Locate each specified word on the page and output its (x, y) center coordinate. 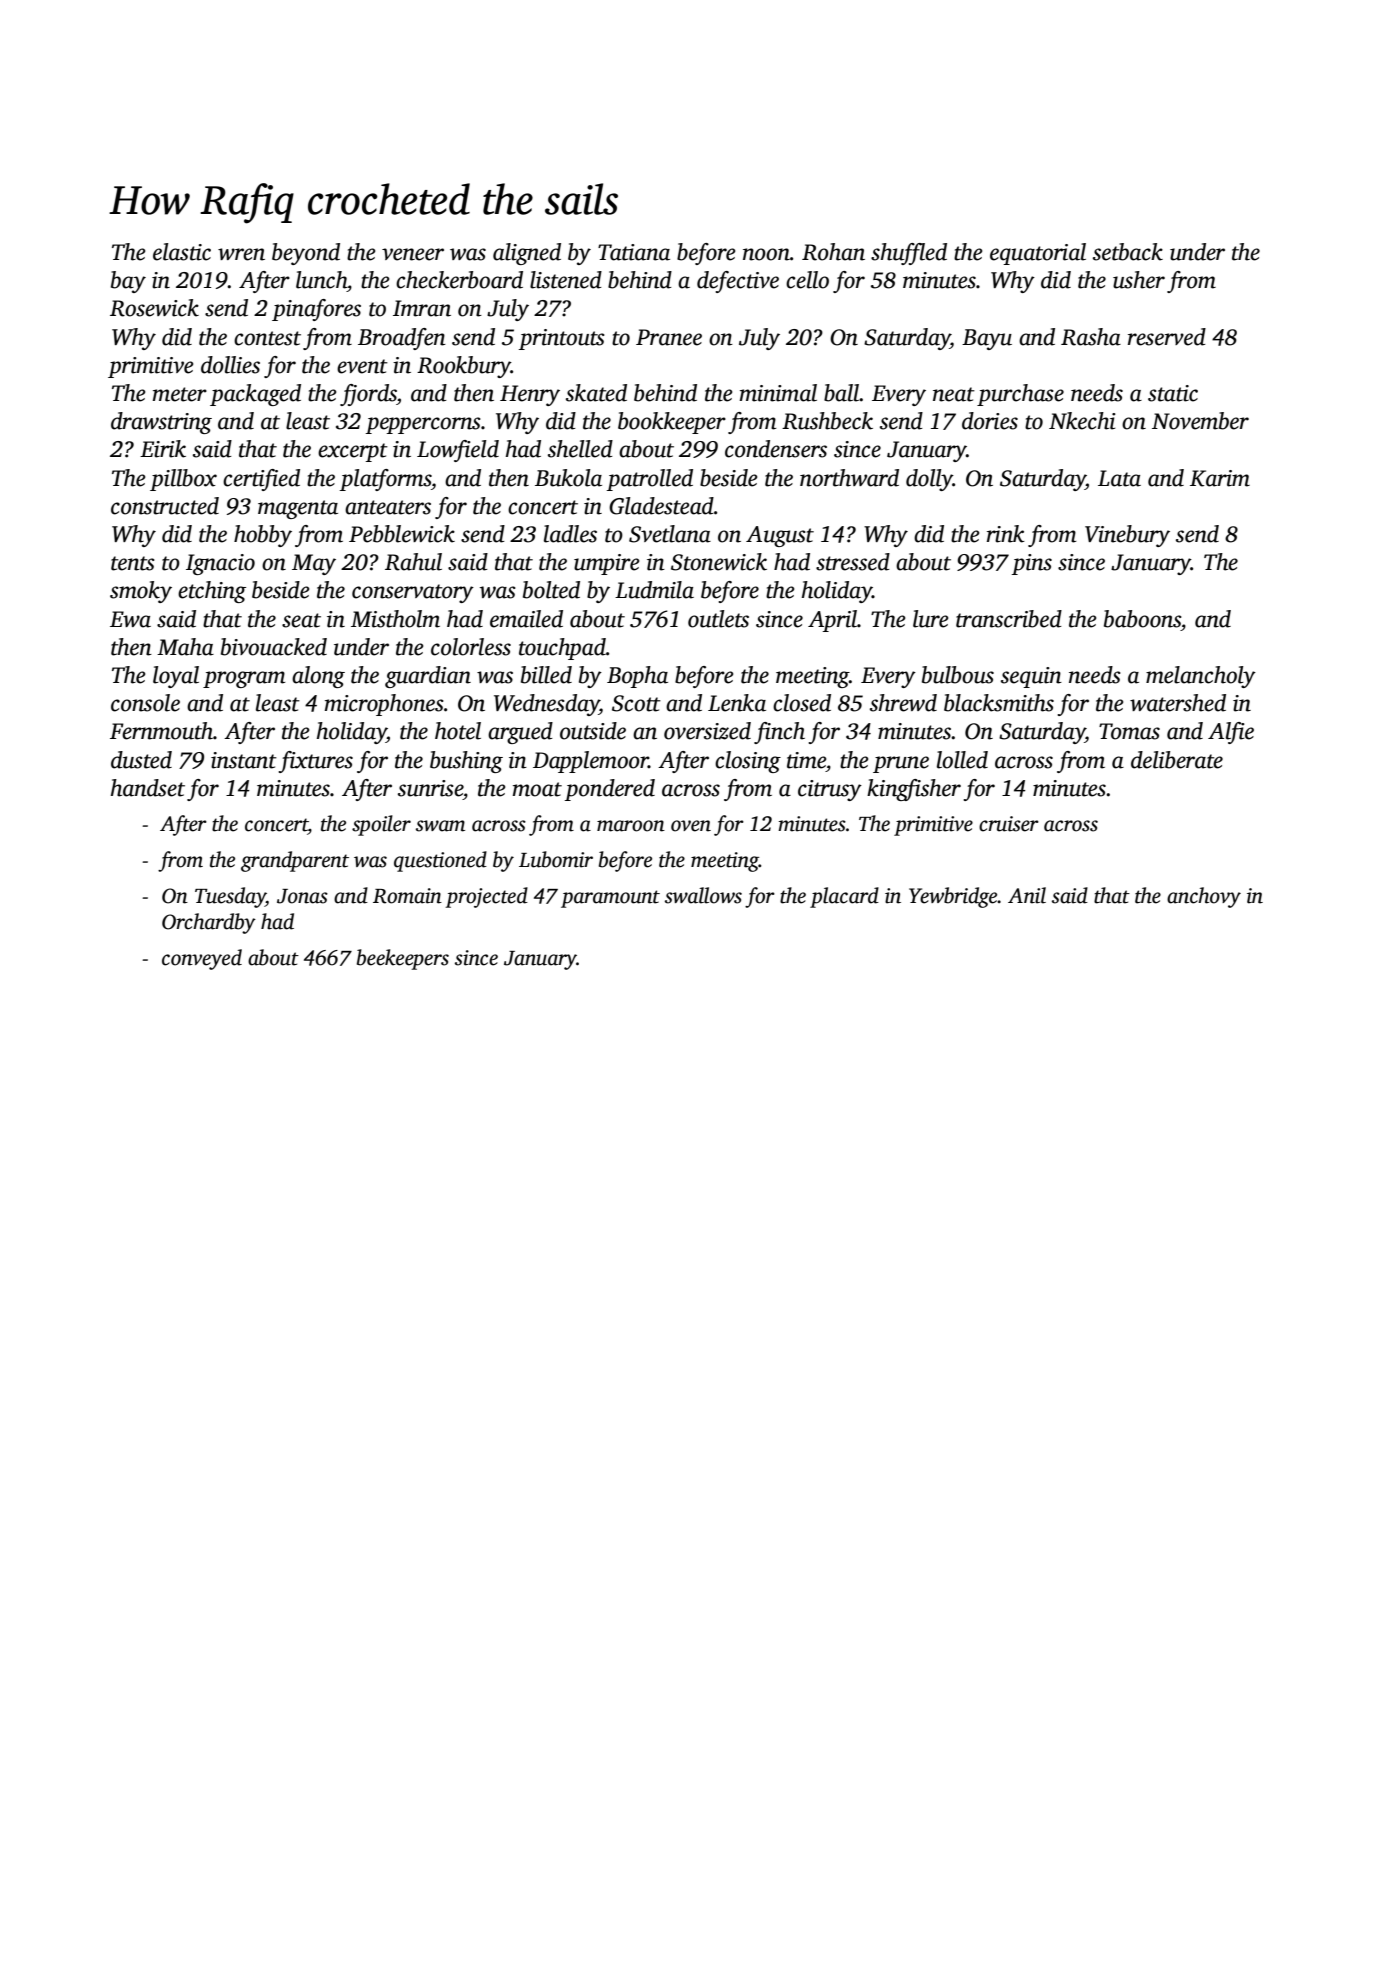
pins (1032, 564)
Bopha (637, 677)
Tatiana (634, 252)
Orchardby (209, 923)
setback (1128, 252)
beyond (306, 254)
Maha (185, 647)
